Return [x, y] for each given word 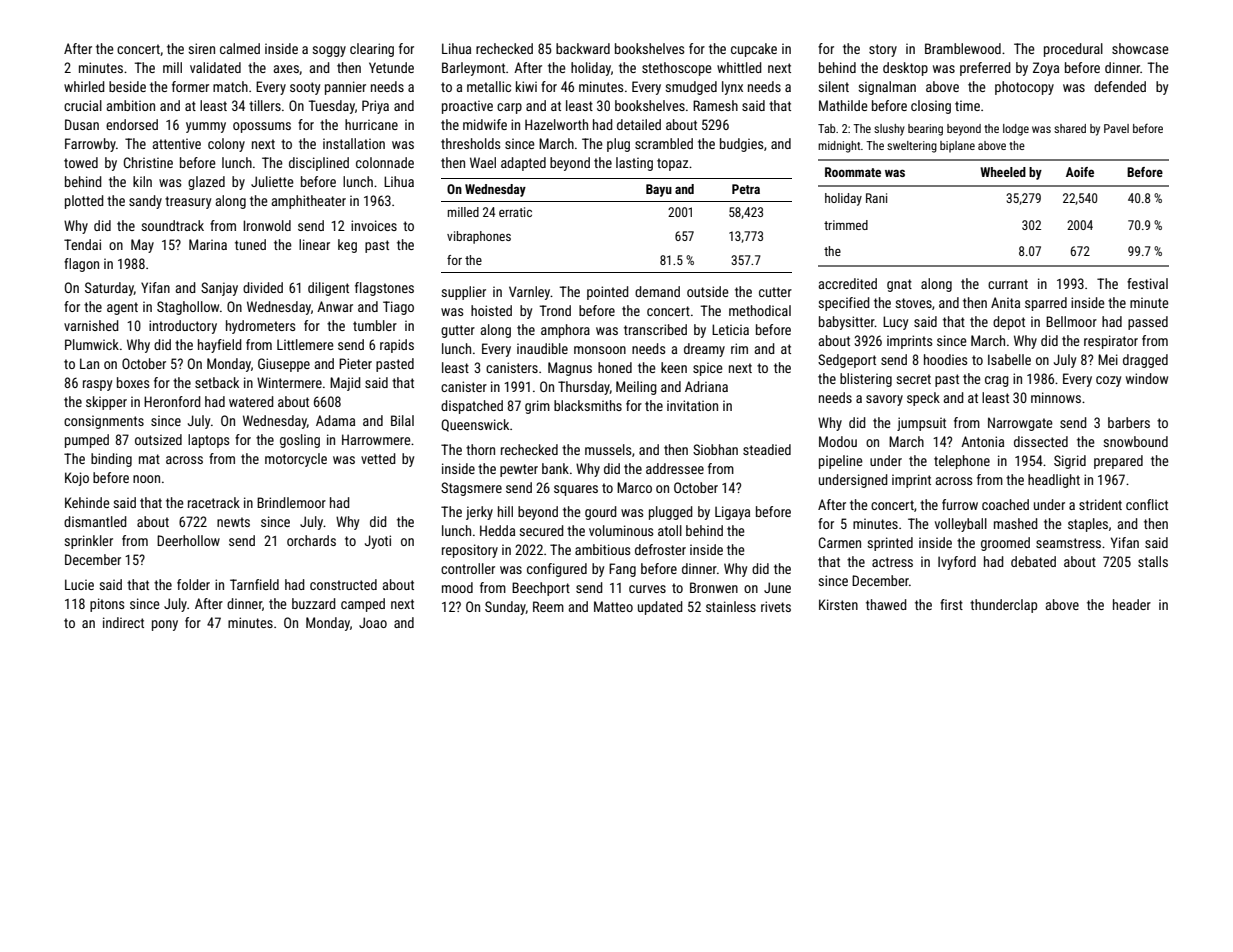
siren [201, 48]
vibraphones [479, 237]
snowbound [1135, 441]
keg [347, 246]
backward [583, 48]
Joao [373, 622]
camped [363, 605]
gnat [899, 285]
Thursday [584, 388]
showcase [1140, 48]
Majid [345, 384]
